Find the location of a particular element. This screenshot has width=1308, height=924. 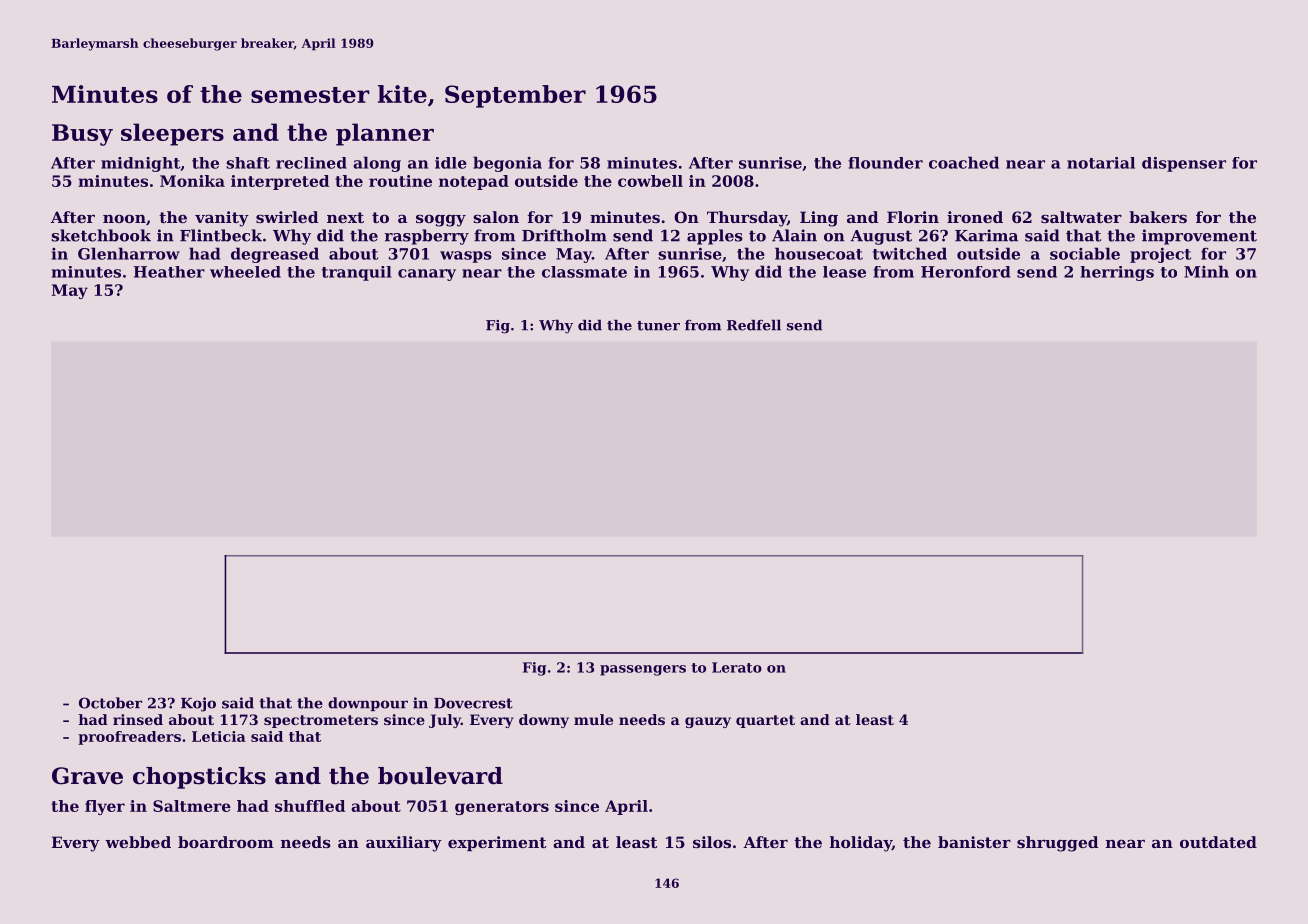

tuner is located at coordinates (658, 326).
